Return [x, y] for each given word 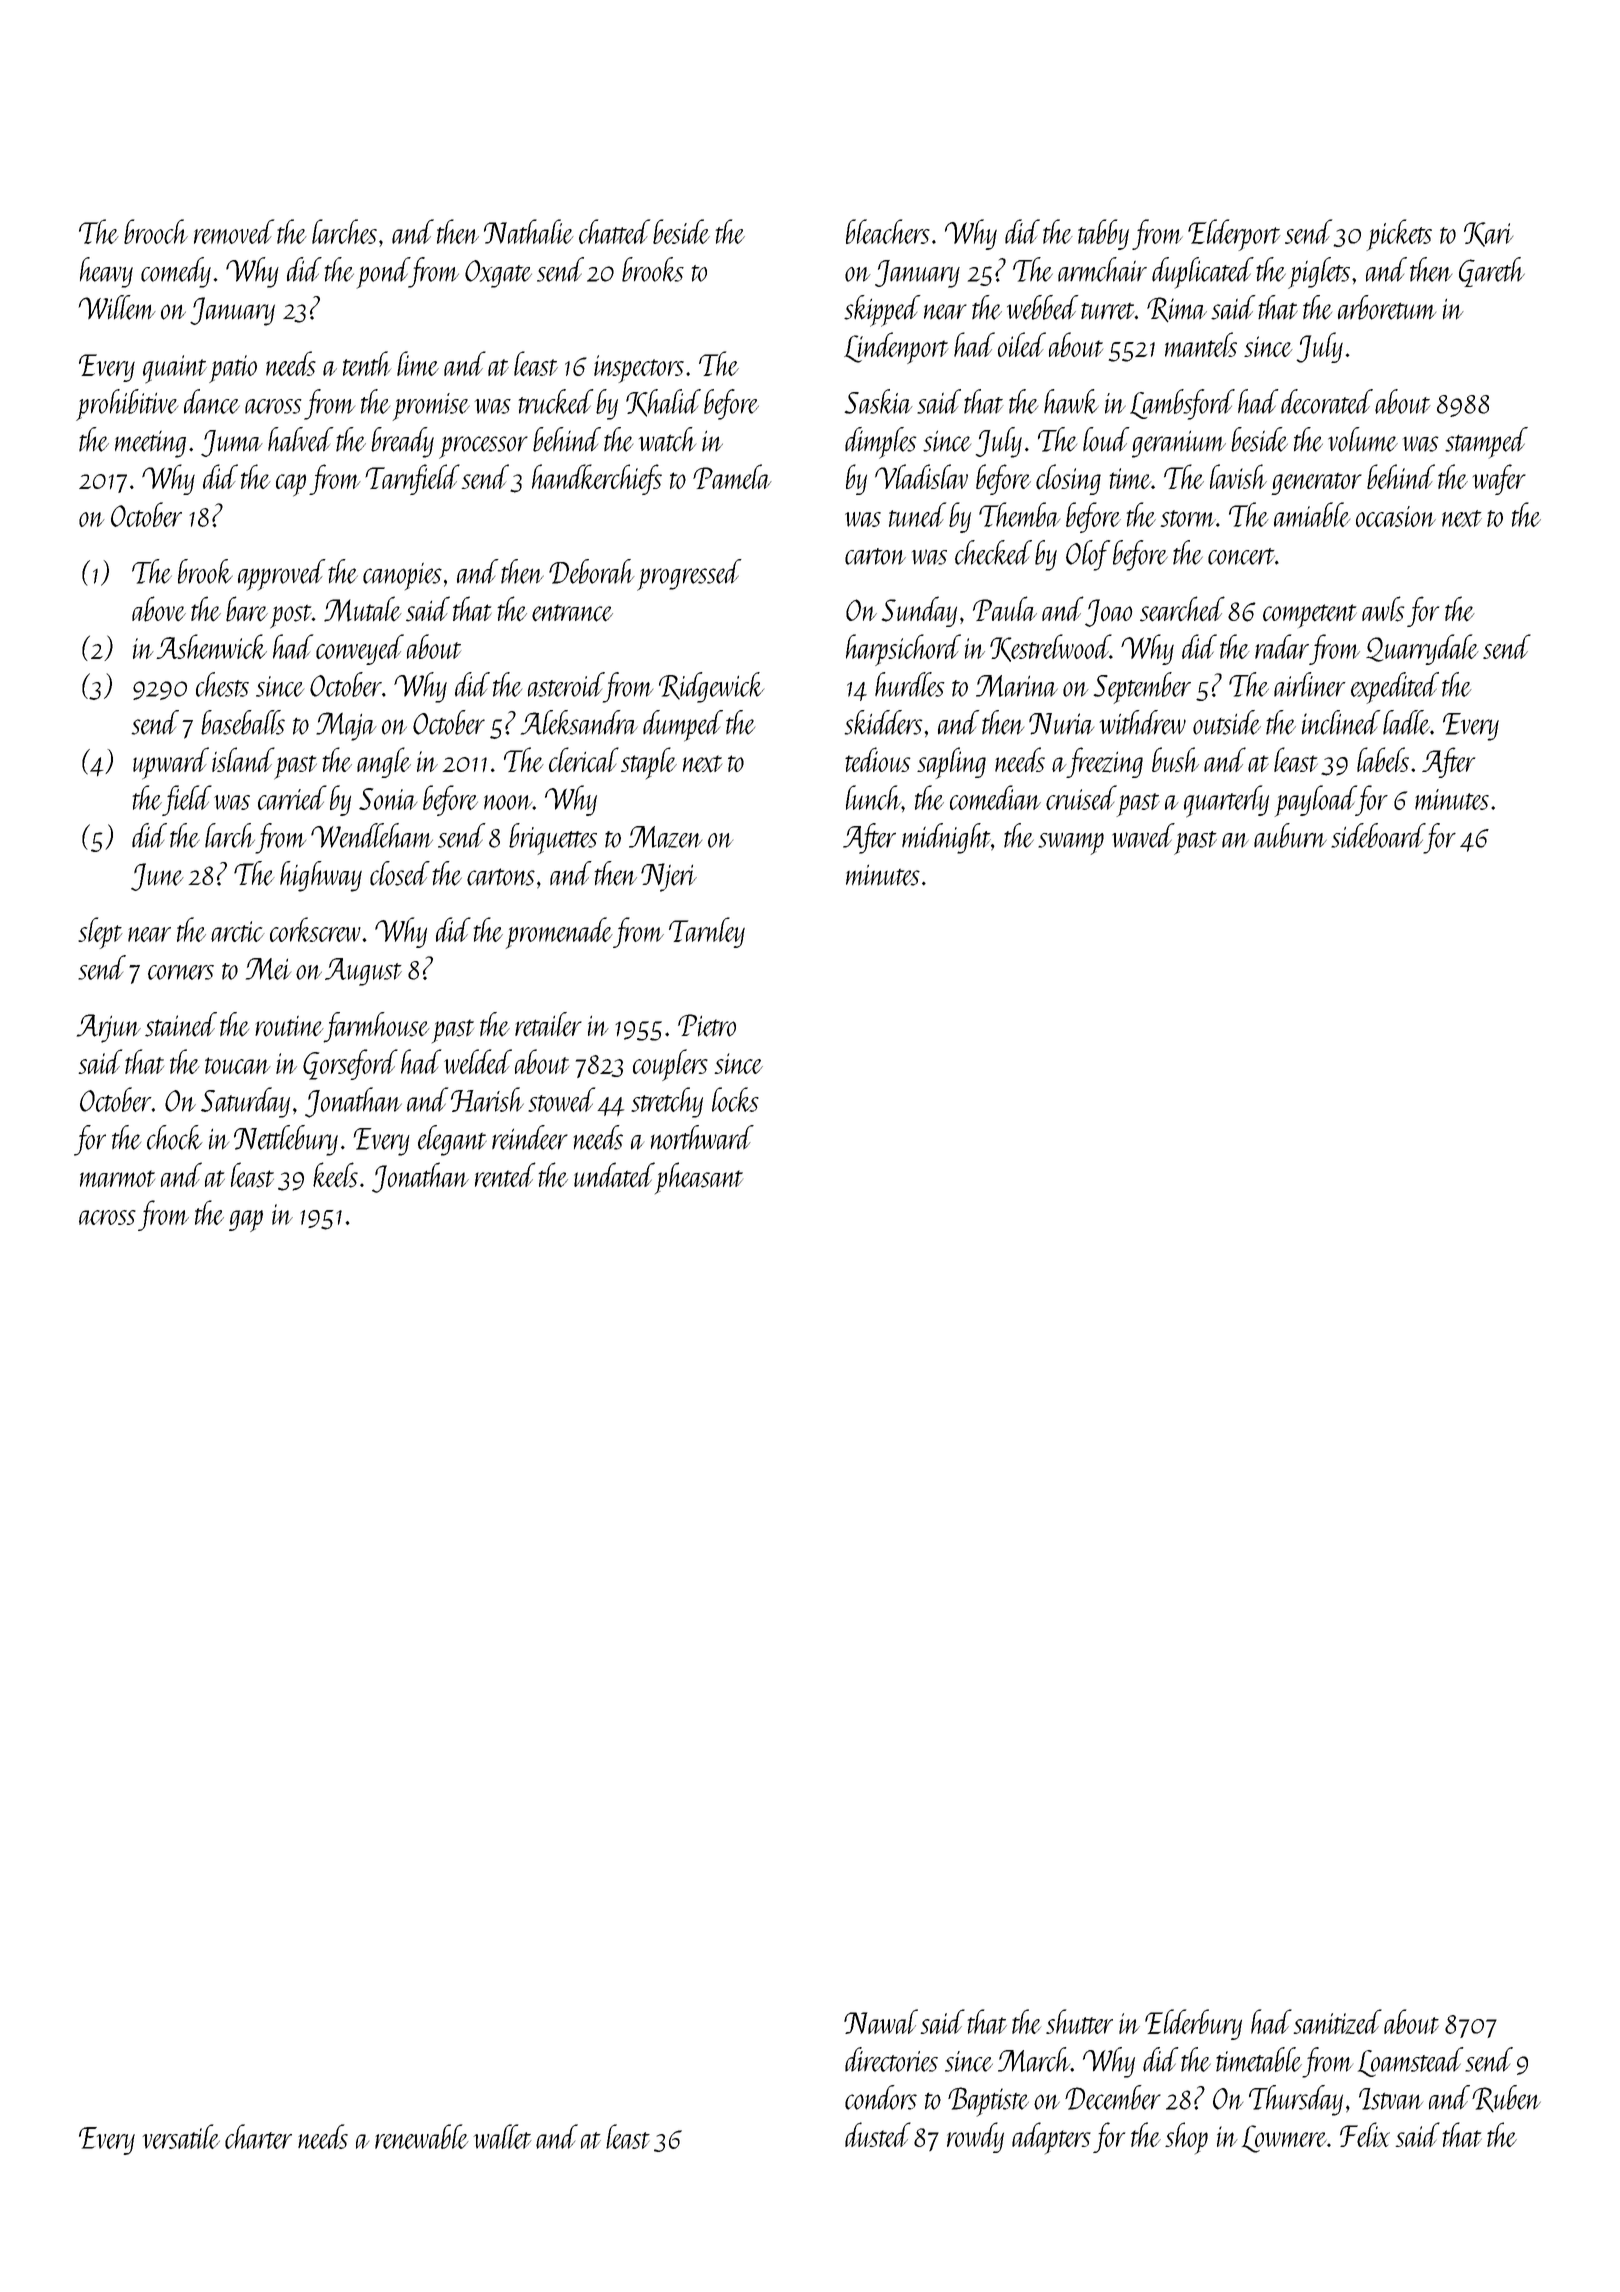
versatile [181, 2136]
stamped [1486, 443]
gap [246, 1221]
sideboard [1378, 835]
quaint [175, 369]
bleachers [888, 231]
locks [735, 1099]
